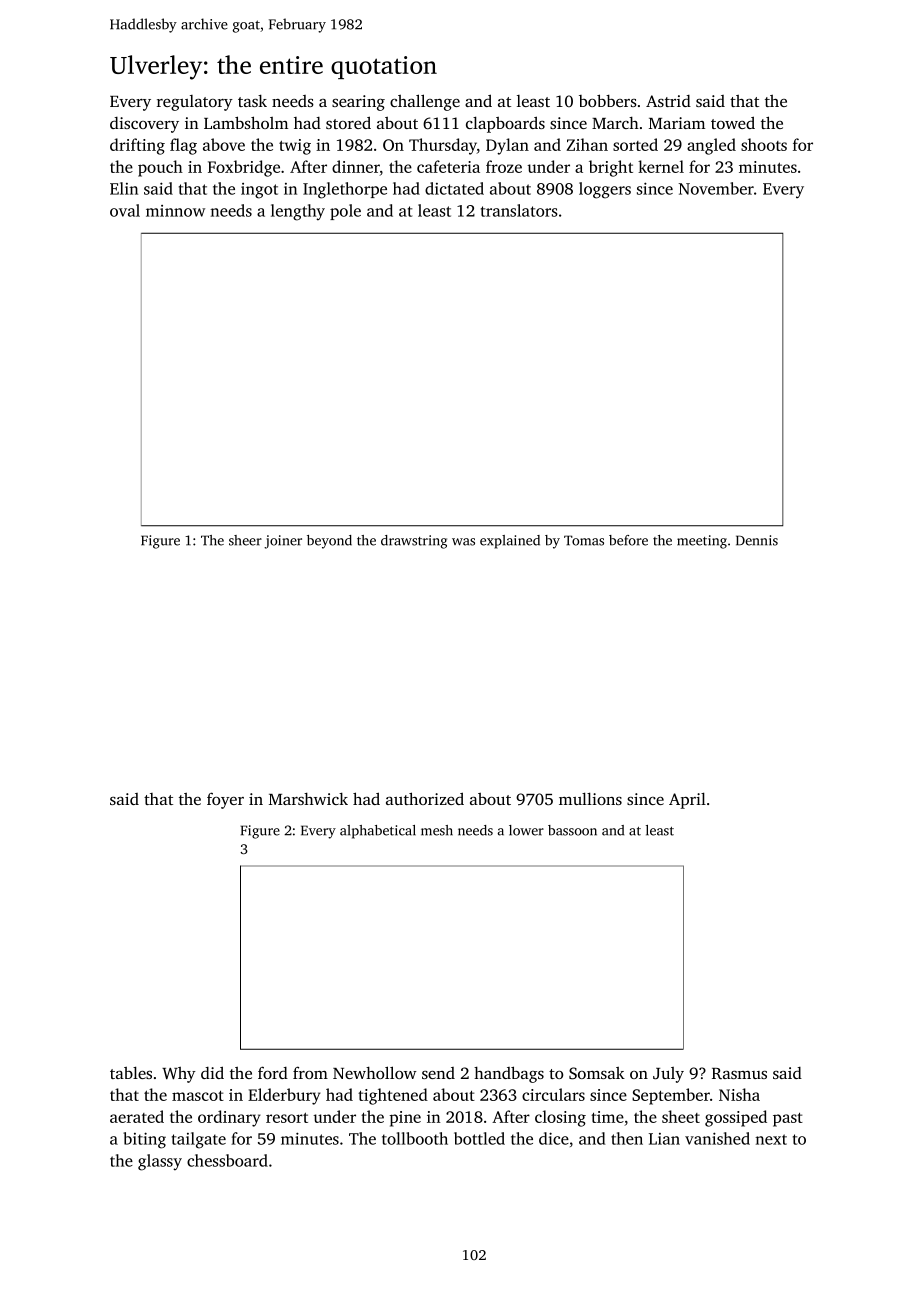 This document has height=1308, width=924. I want to click on ingot, so click(259, 191).
